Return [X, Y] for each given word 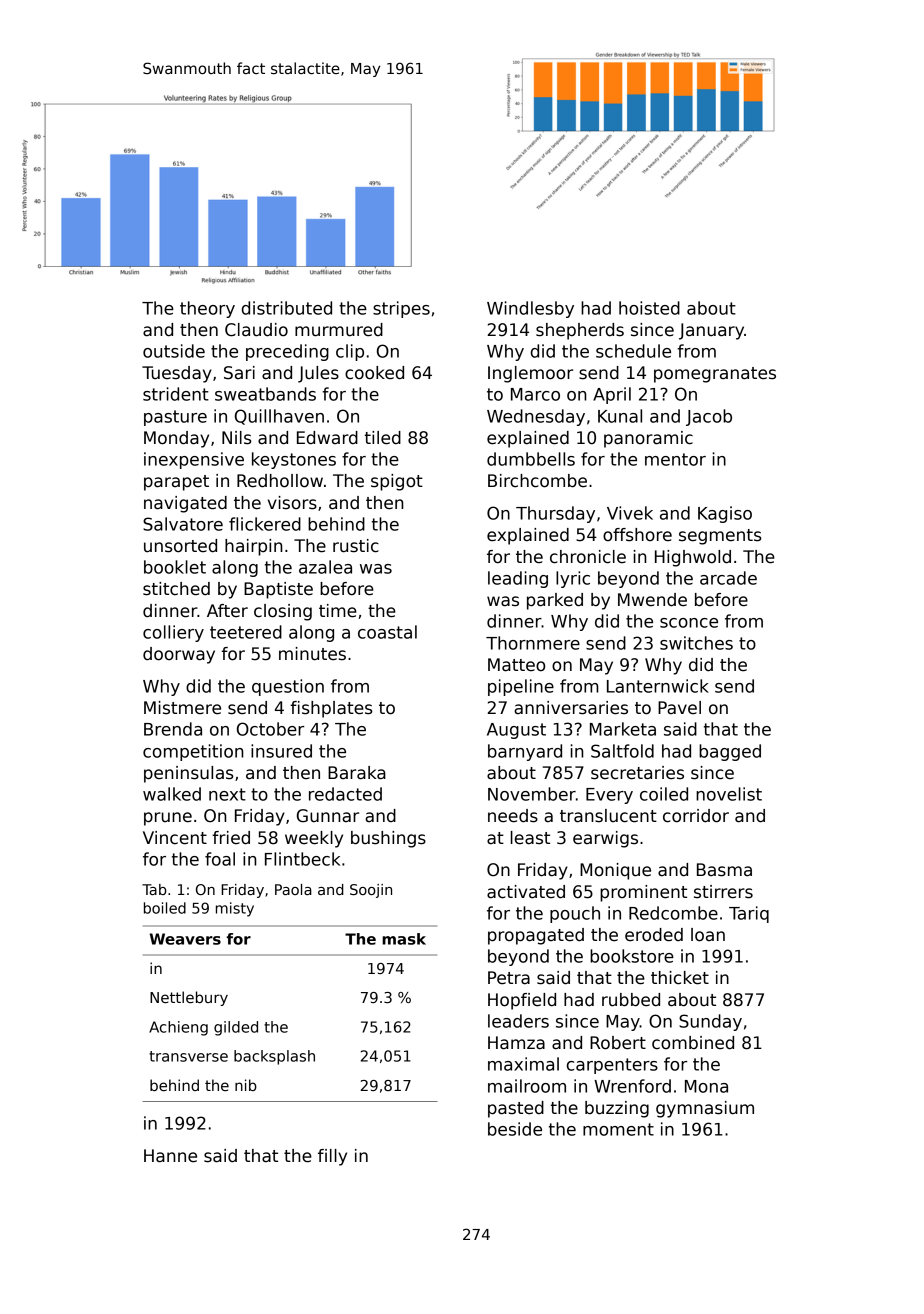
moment [618, 1129]
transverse [188, 1056]
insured [281, 751]
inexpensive [194, 460]
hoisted [649, 308]
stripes [401, 309]
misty [235, 909]
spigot [397, 482]
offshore [637, 535]
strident [176, 394]
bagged [730, 752]
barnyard [525, 752]
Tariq [749, 914]
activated [526, 892]
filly [332, 1157]
